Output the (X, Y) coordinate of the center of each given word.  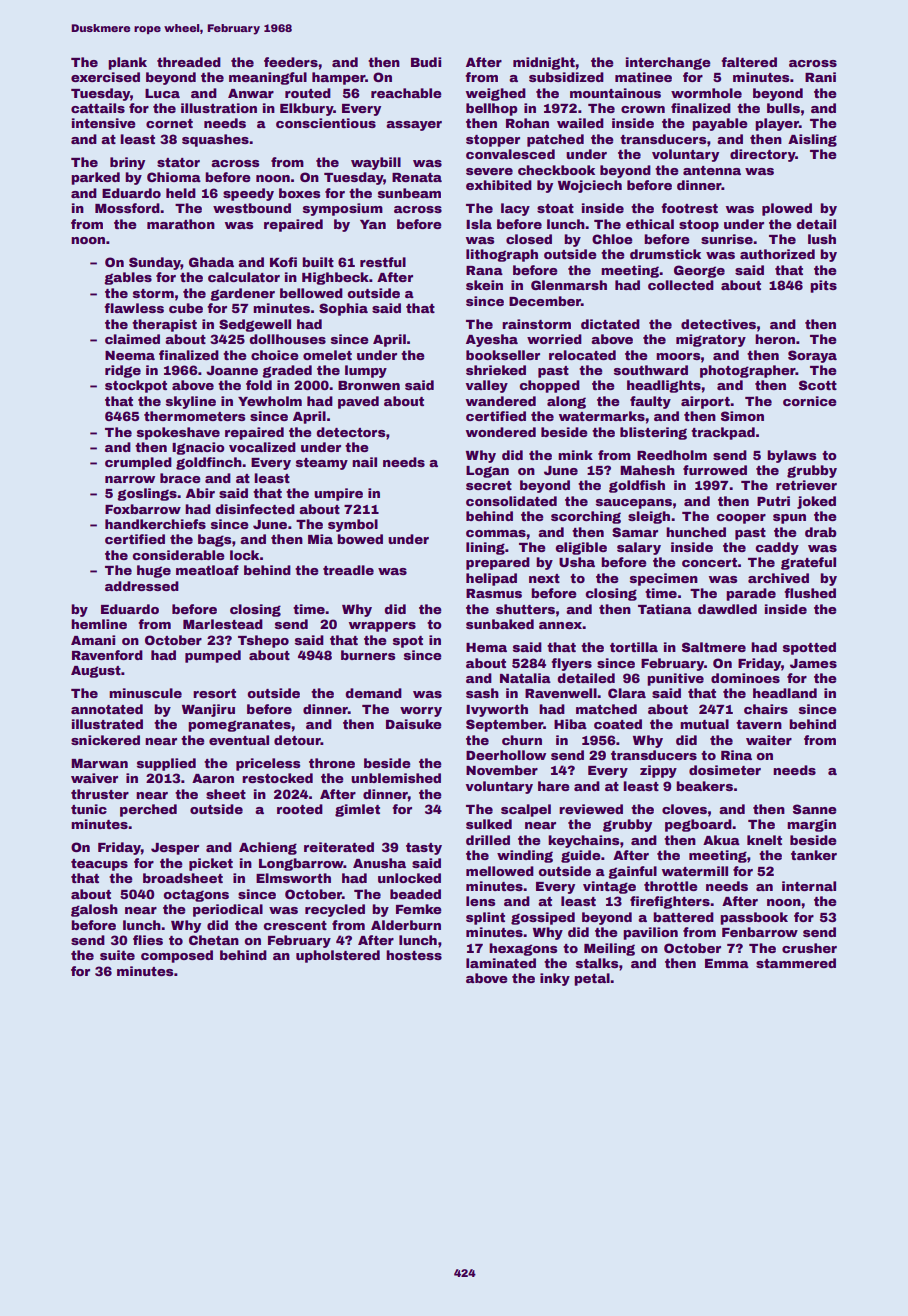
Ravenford (107, 655)
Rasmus (494, 593)
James (813, 663)
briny (127, 163)
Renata (417, 177)
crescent (295, 925)
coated (618, 724)
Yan (373, 224)
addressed (142, 586)
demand (373, 693)
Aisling (812, 140)
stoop (699, 226)
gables (128, 278)
